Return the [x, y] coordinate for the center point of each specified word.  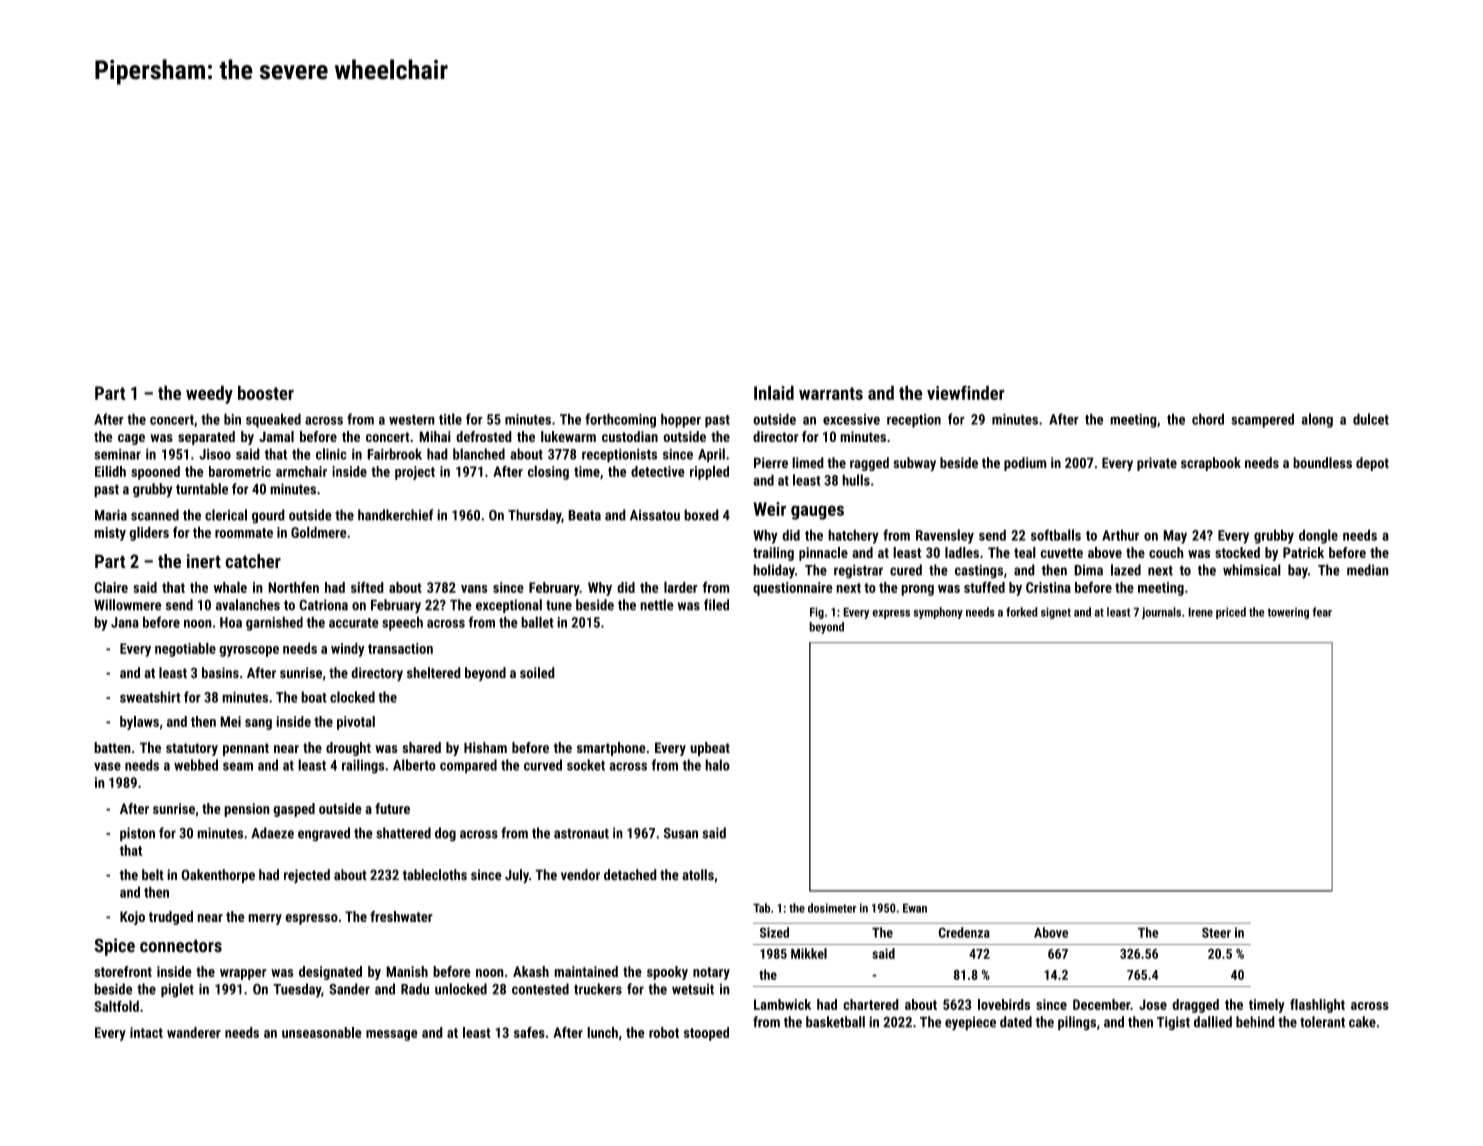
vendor [580, 875]
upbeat [710, 749]
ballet [537, 622]
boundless [1322, 463]
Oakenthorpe [218, 876]
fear [1322, 612]
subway [914, 464]
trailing [773, 554]
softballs [1056, 535]
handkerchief [396, 515]
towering [1288, 613]
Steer [1216, 932]
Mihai [435, 436]
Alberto [414, 765]
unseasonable [322, 1032]
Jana [125, 622]
